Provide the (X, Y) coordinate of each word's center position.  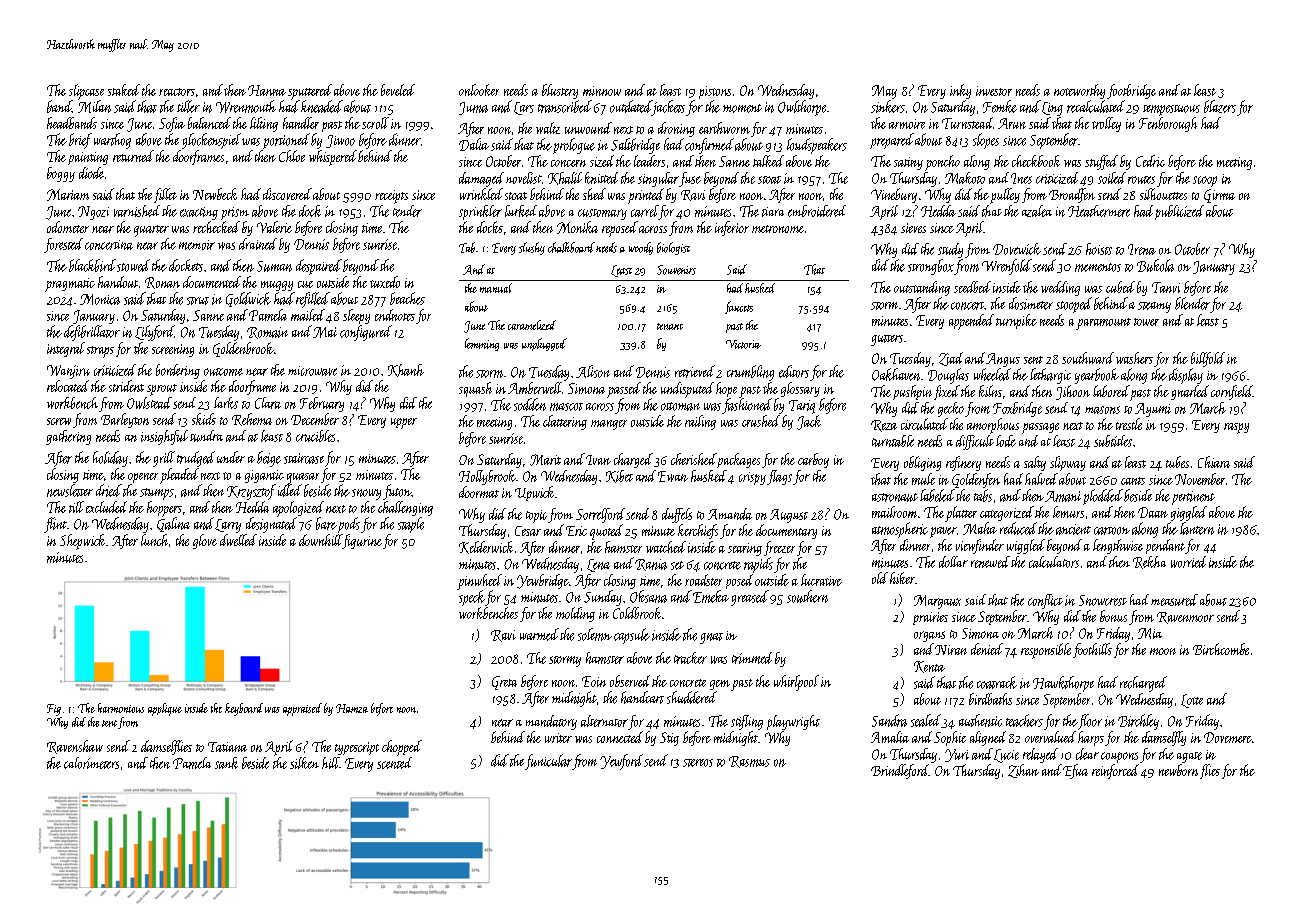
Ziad (951, 359)
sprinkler (480, 212)
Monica (100, 299)
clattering (565, 422)
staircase (304, 458)
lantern (1197, 528)
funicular (548, 762)
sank (226, 763)
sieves (913, 228)
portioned (286, 141)
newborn (1178, 770)
